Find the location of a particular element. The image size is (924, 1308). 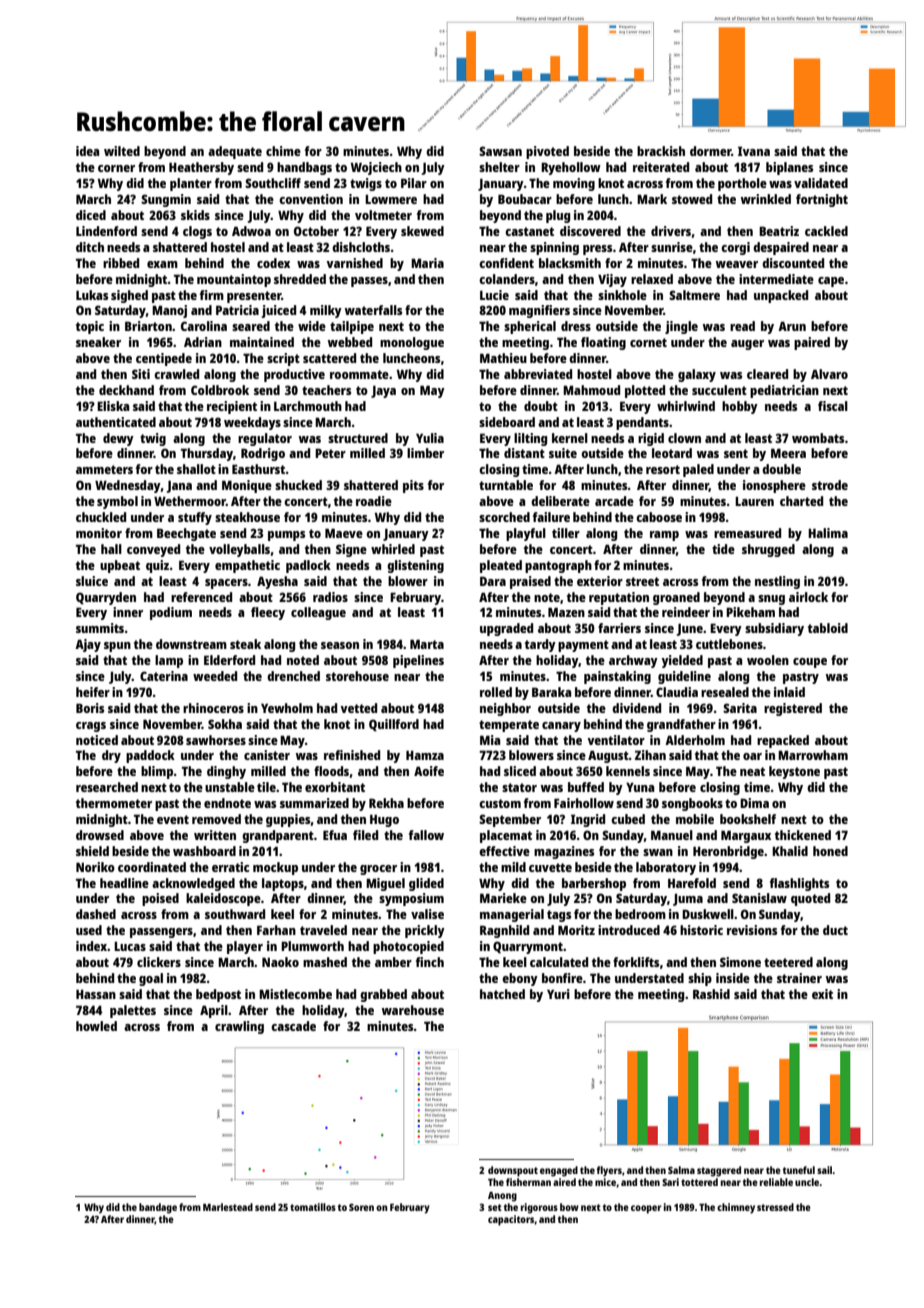

Sokha is located at coordinates (225, 724).
